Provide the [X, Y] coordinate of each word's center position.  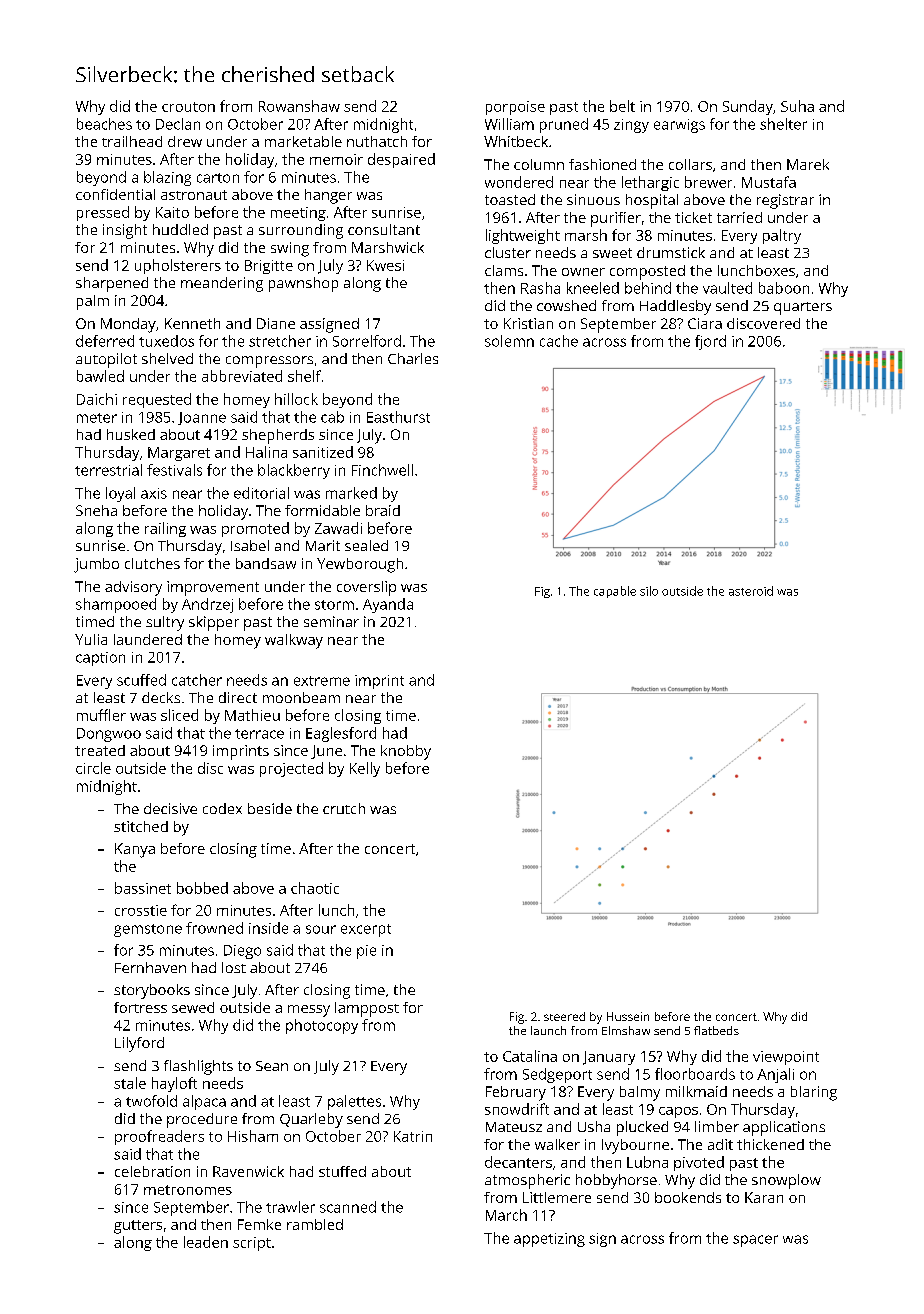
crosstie [141, 910]
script [252, 1244]
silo [649, 591]
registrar [785, 201]
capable [615, 592]
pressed [103, 213]
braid [383, 510]
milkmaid [696, 1091]
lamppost [367, 1009]
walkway [294, 641]
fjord [710, 342]
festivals [174, 470]
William [509, 124]
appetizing [549, 1240]
